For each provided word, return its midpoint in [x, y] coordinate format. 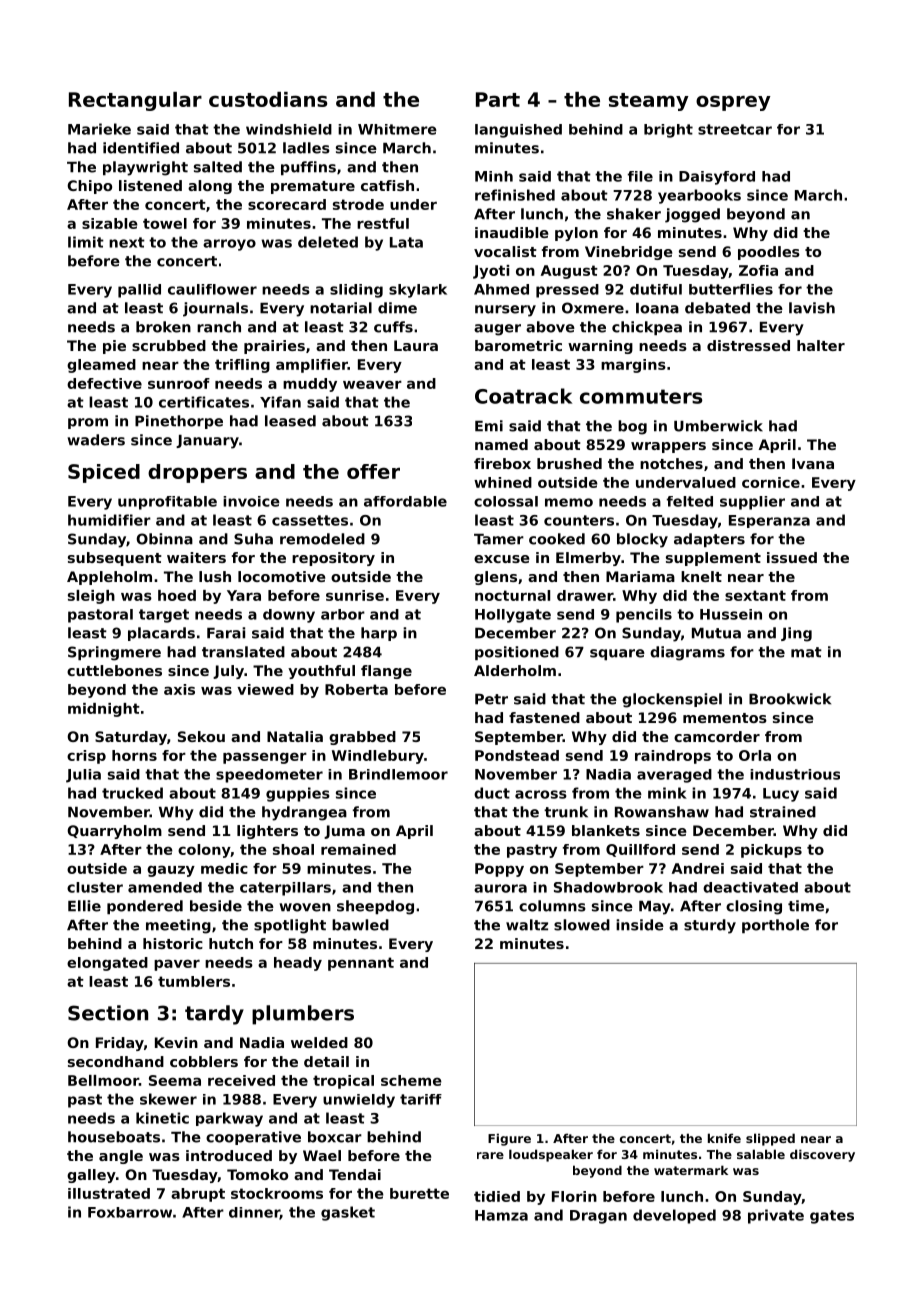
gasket [348, 1213]
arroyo [229, 245]
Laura [416, 345]
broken [163, 327]
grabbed [362, 738]
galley [91, 1176]
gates [832, 1217]
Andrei [698, 868]
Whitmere [397, 129]
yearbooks [699, 196]
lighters [267, 832]
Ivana [813, 463]
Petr [491, 699]
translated [243, 652]
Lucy [781, 795]
